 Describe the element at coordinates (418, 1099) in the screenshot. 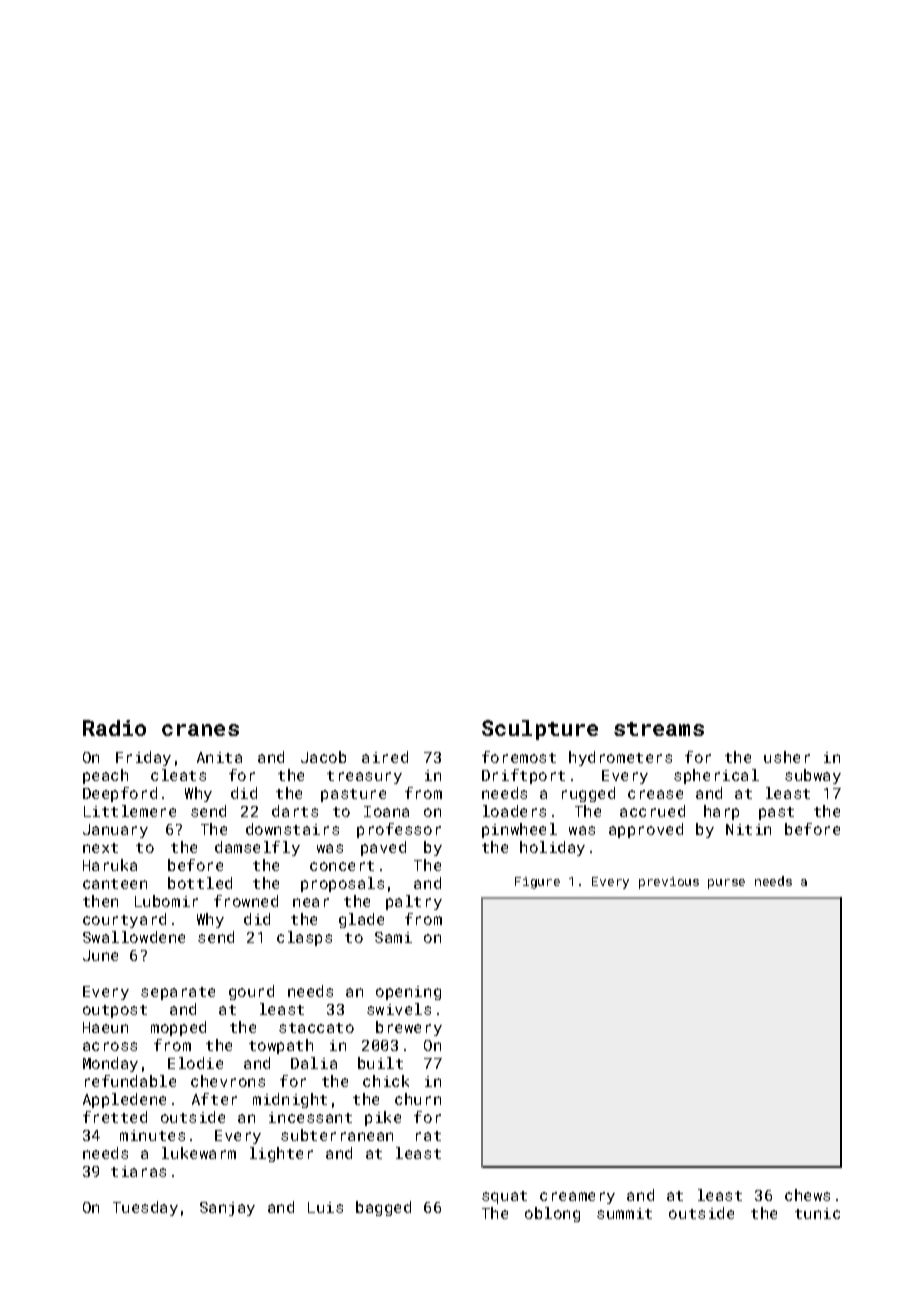

I see `churn` at that location.
